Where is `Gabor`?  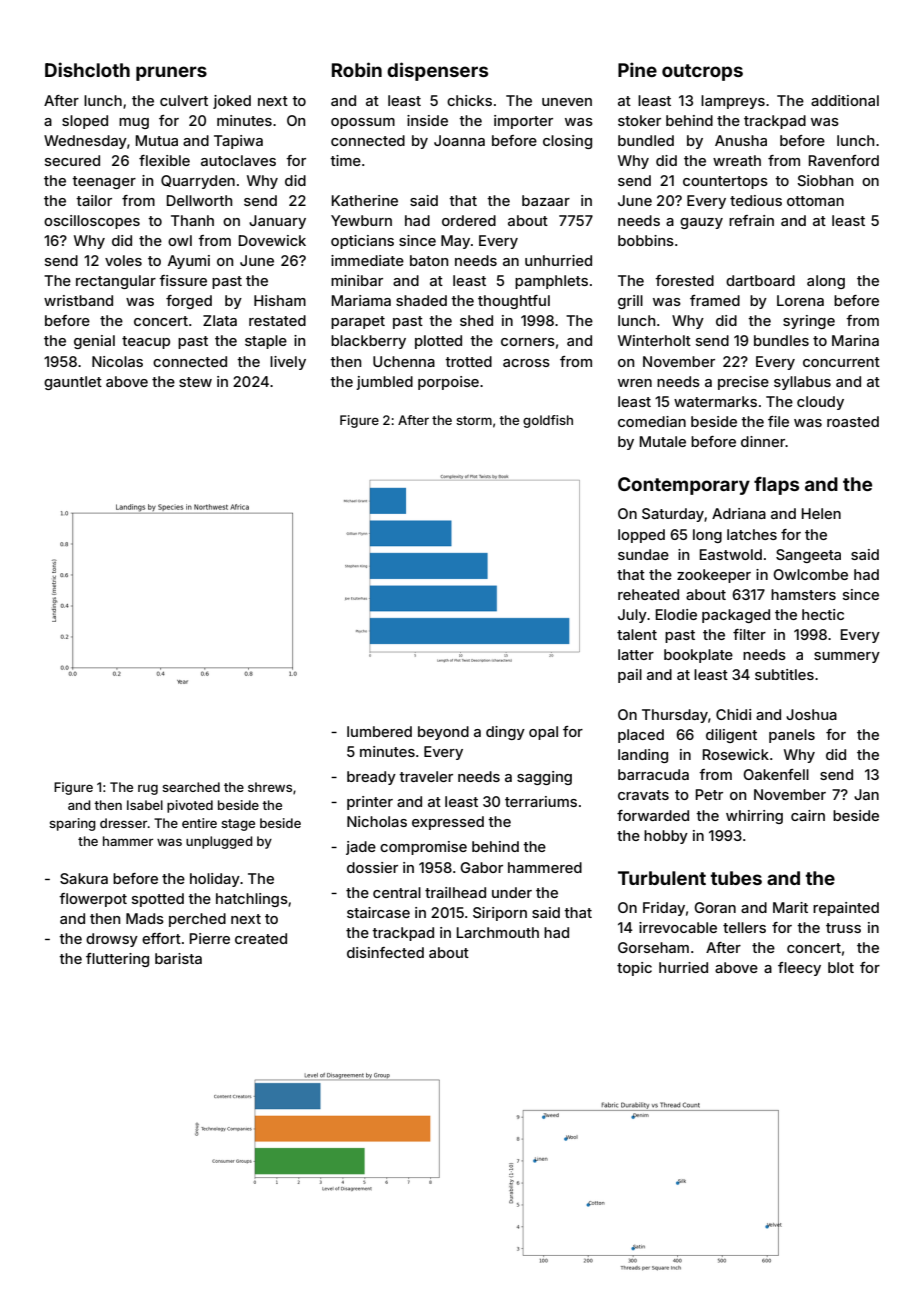
Gabor is located at coordinates (481, 867).
